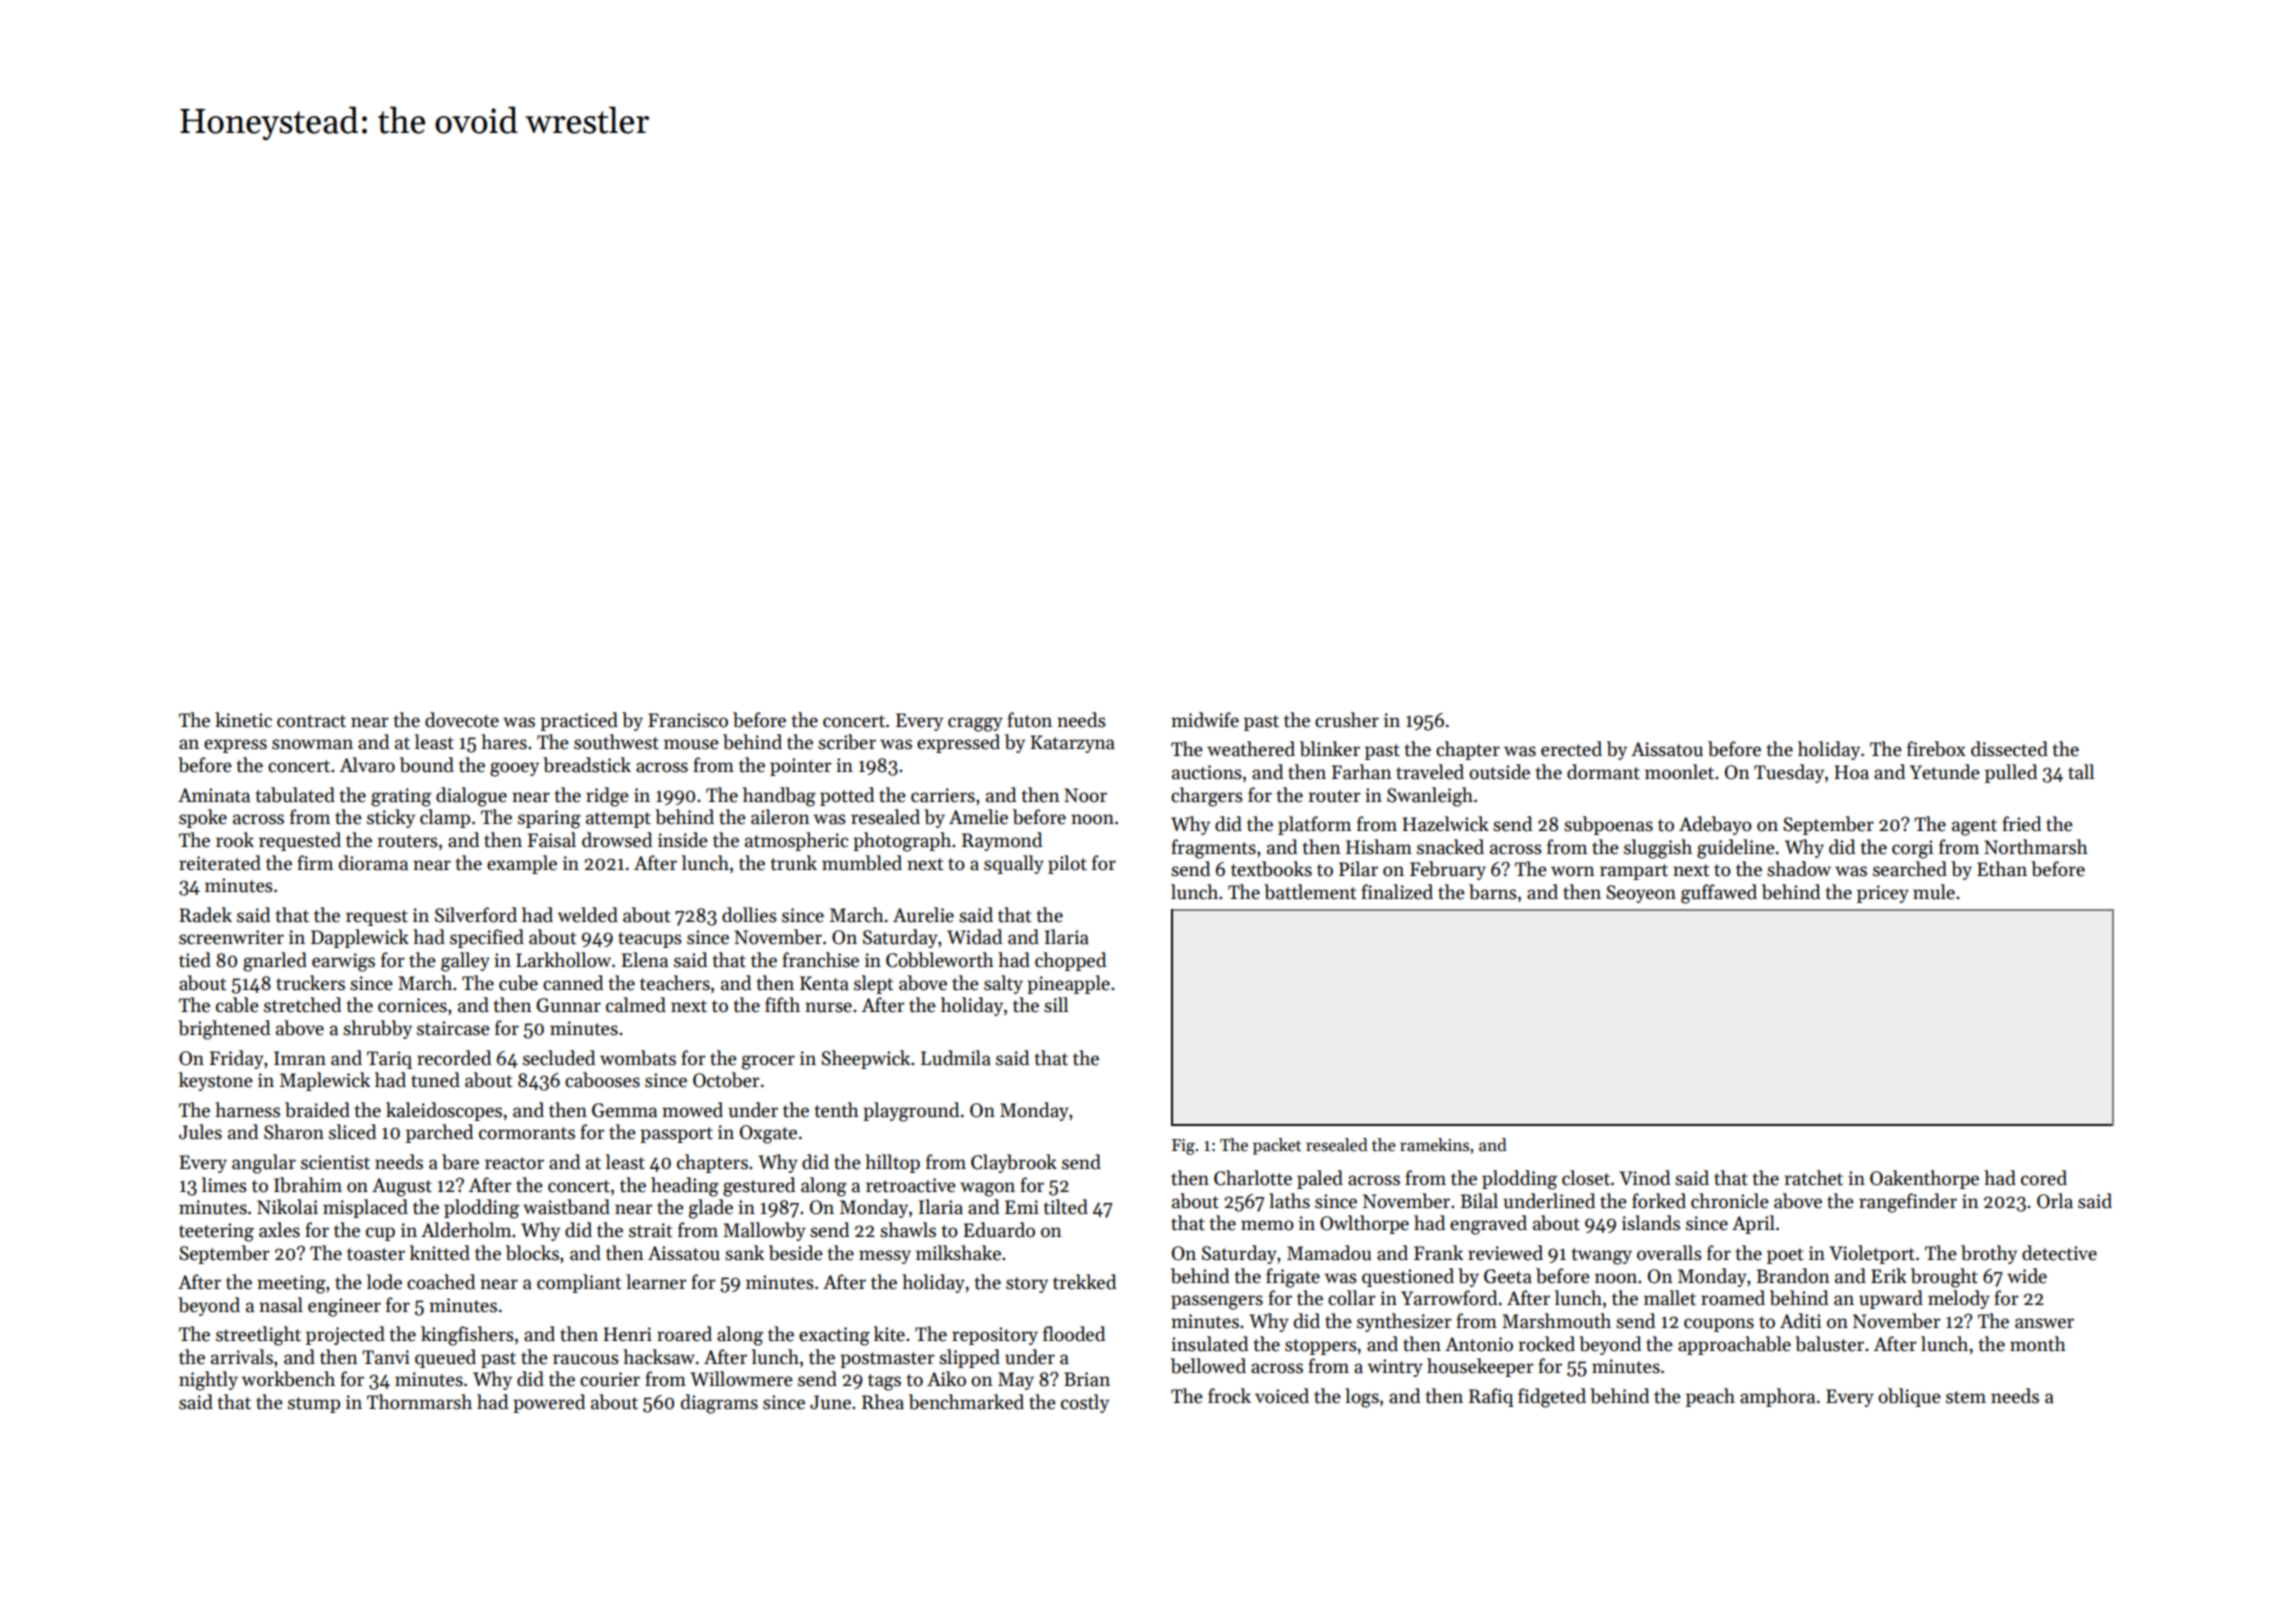  I want to click on queued, so click(445, 1358).
